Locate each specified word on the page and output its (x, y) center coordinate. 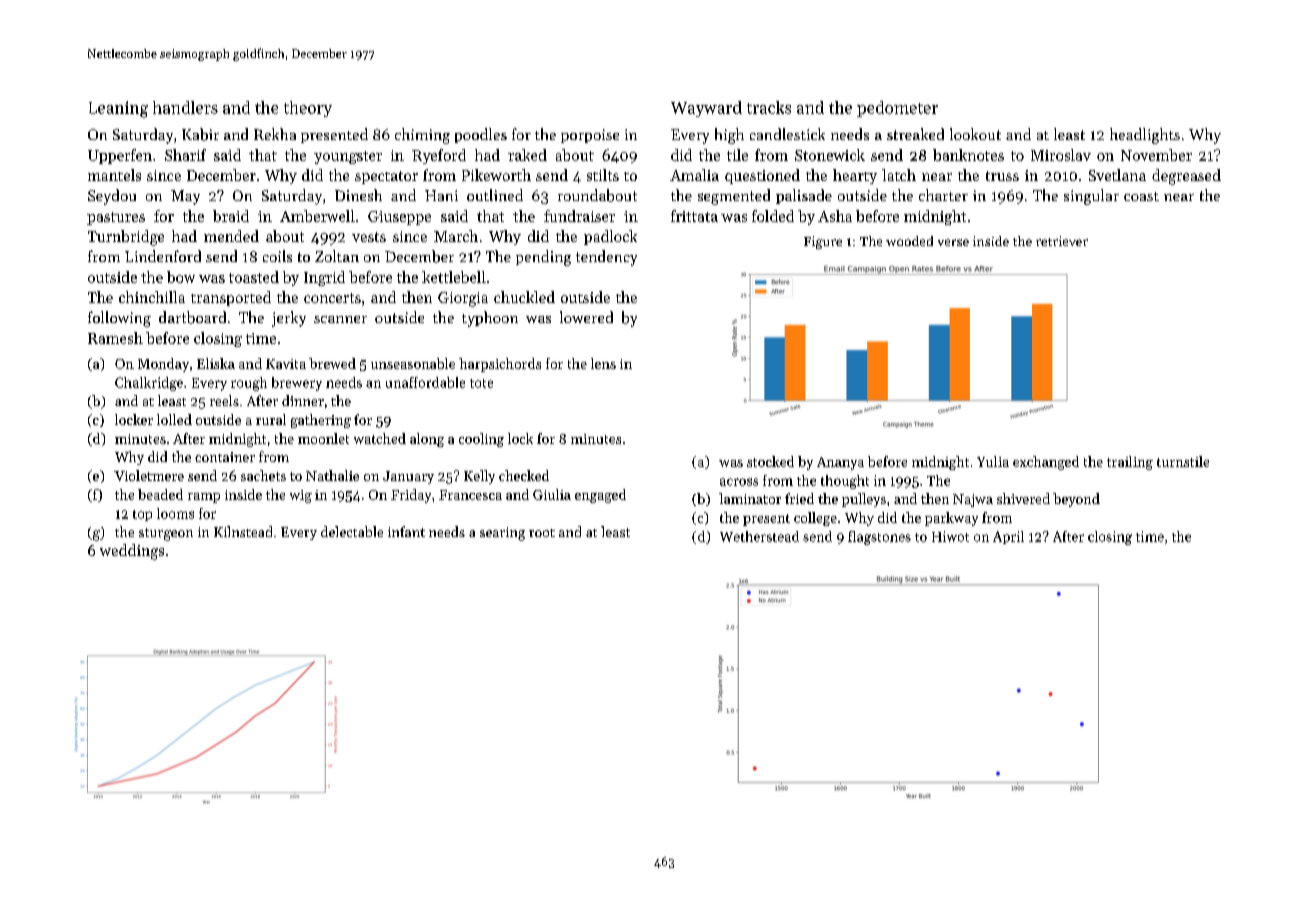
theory (308, 109)
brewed (332, 363)
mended (231, 236)
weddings (132, 552)
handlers (185, 107)
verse (953, 242)
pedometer (897, 109)
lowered (586, 317)
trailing (1130, 463)
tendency (606, 258)
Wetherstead (759, 536)
